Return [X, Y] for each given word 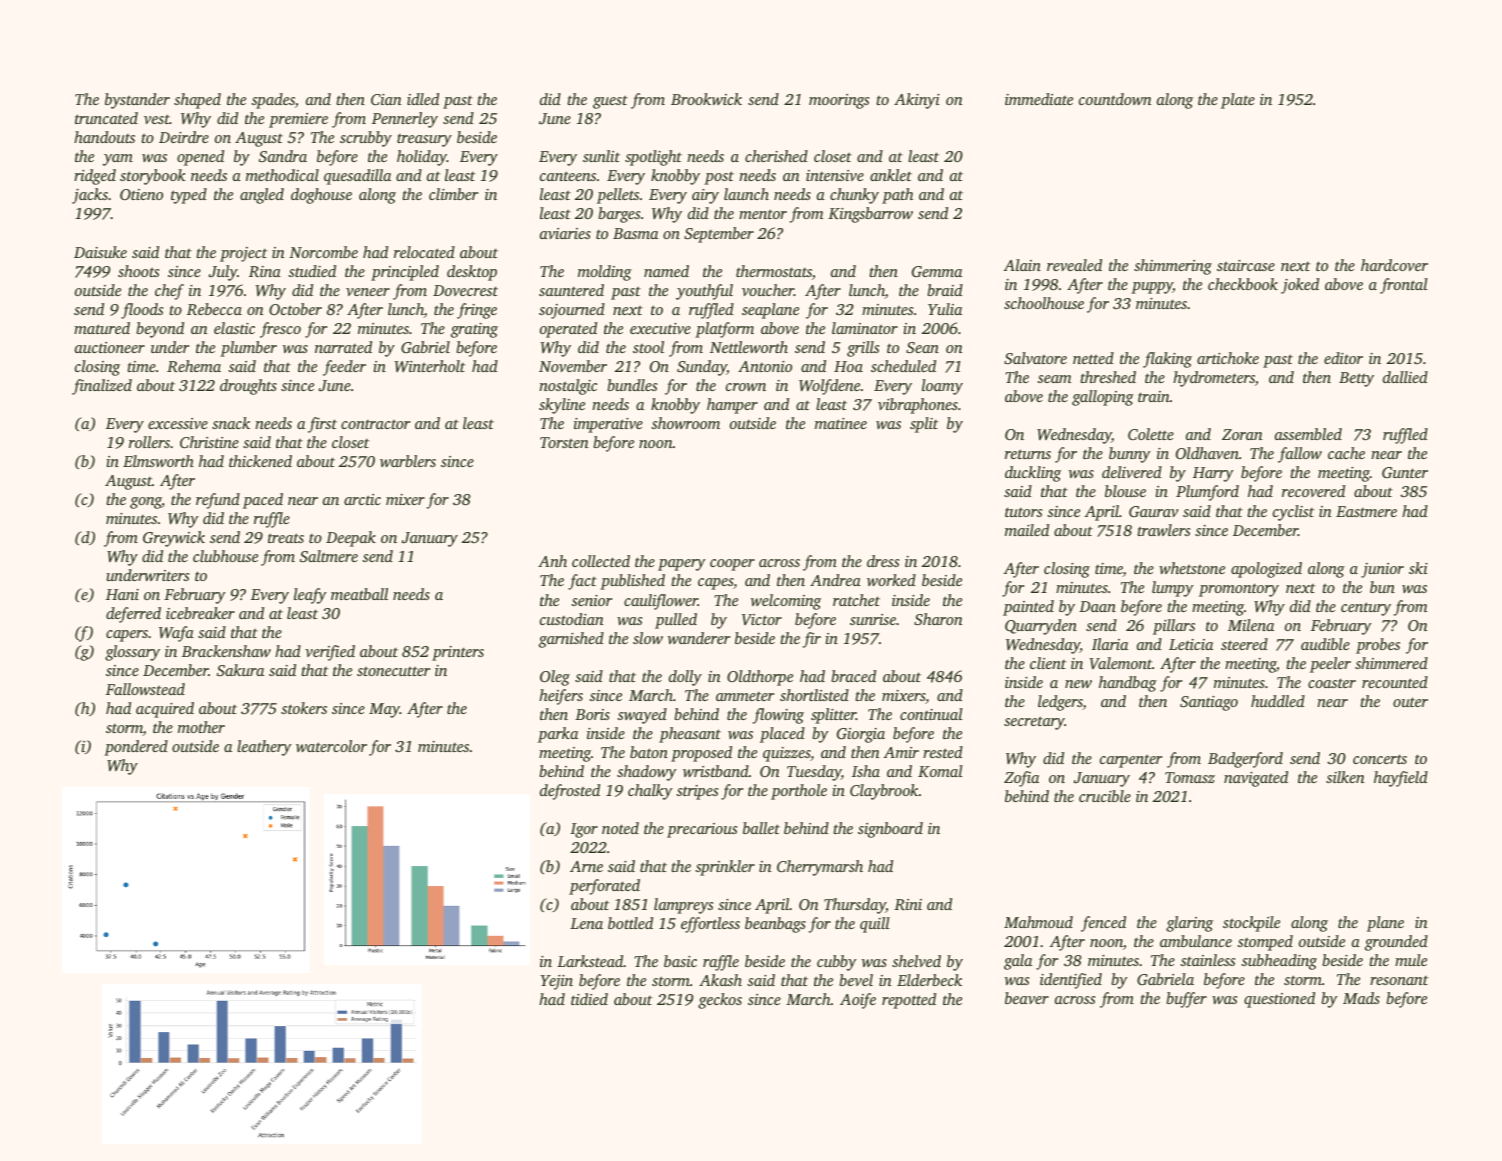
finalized [102, 387]
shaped [197, 101]
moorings [839, 101]
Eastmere [1366, 511]
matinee [841, 423]
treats [286, 538]
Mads [1361, 998]
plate [1238, 101]
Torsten [564, 442]
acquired [165, 710]
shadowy [647, 773]
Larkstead [590, 961]
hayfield [1401, 779]
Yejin [556, 982]
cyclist [1293, 513]
